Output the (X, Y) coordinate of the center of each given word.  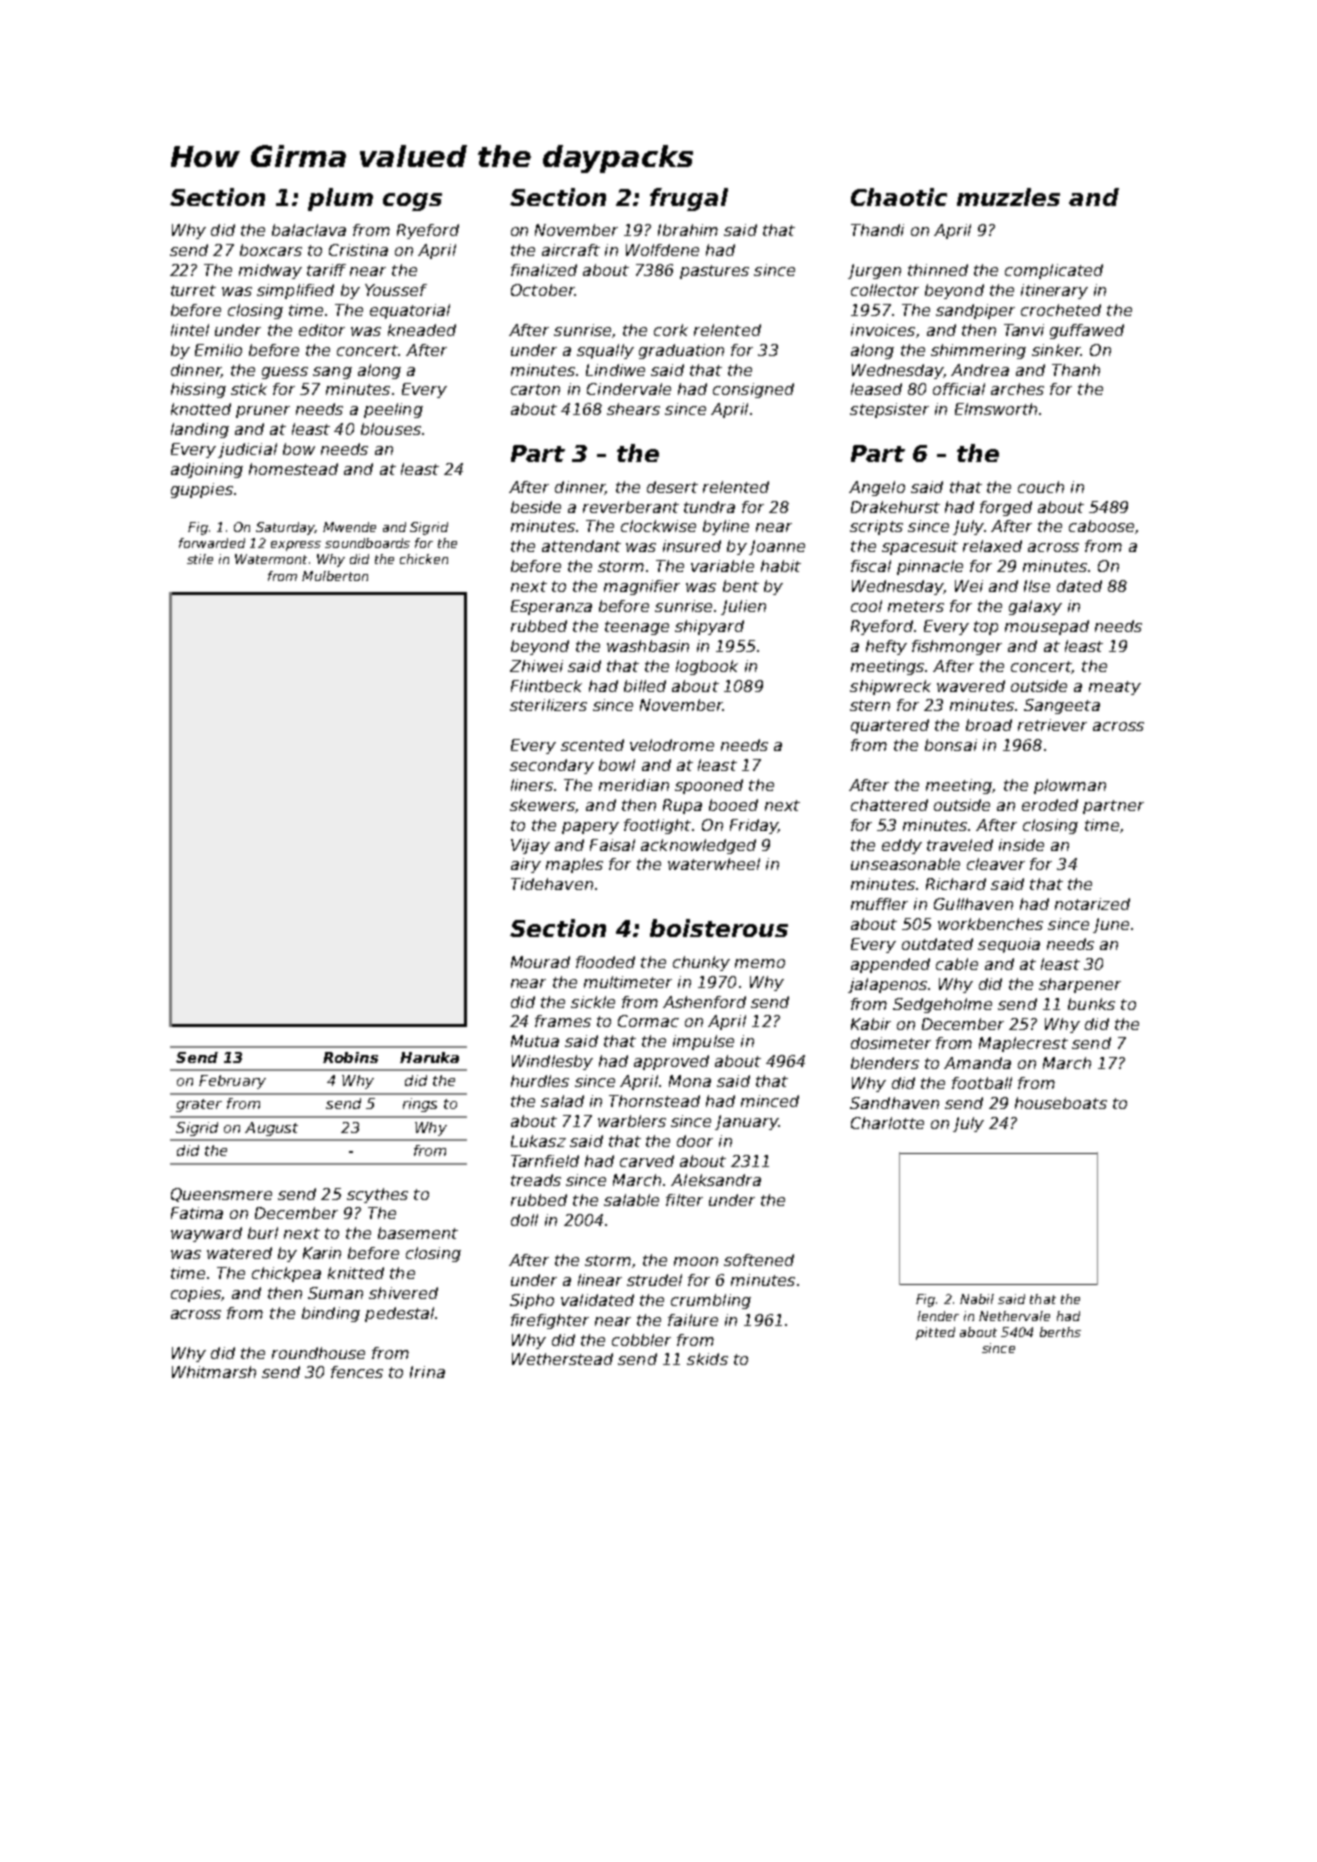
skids (707, 1359)
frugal (689, 199)
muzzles (1008, 197)
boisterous (719, 928)
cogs (412, 202)
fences (357, 1372)
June (1111, 925)
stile (200, 559)
